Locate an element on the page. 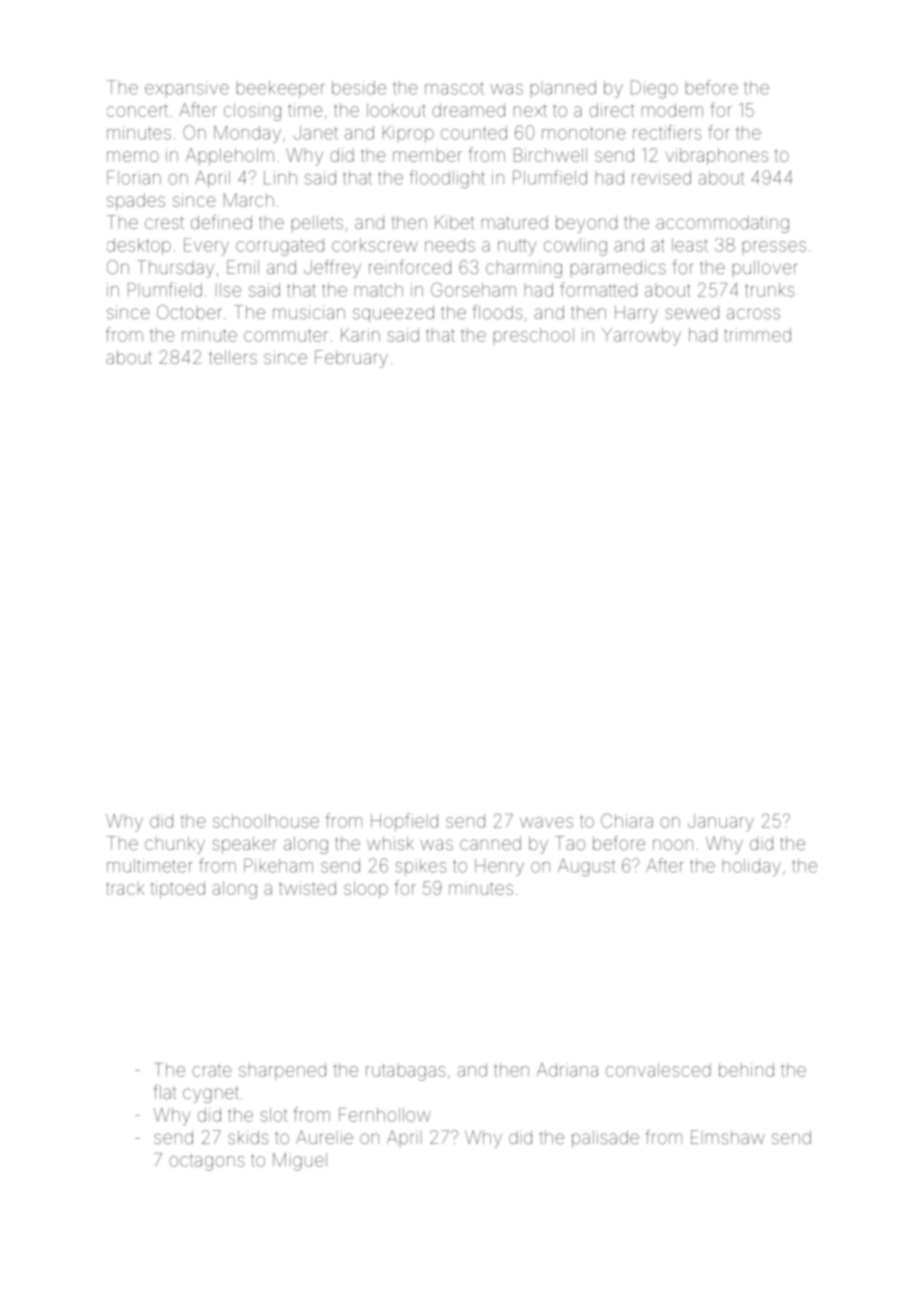  expansive is located at coordinates (187, 88).
